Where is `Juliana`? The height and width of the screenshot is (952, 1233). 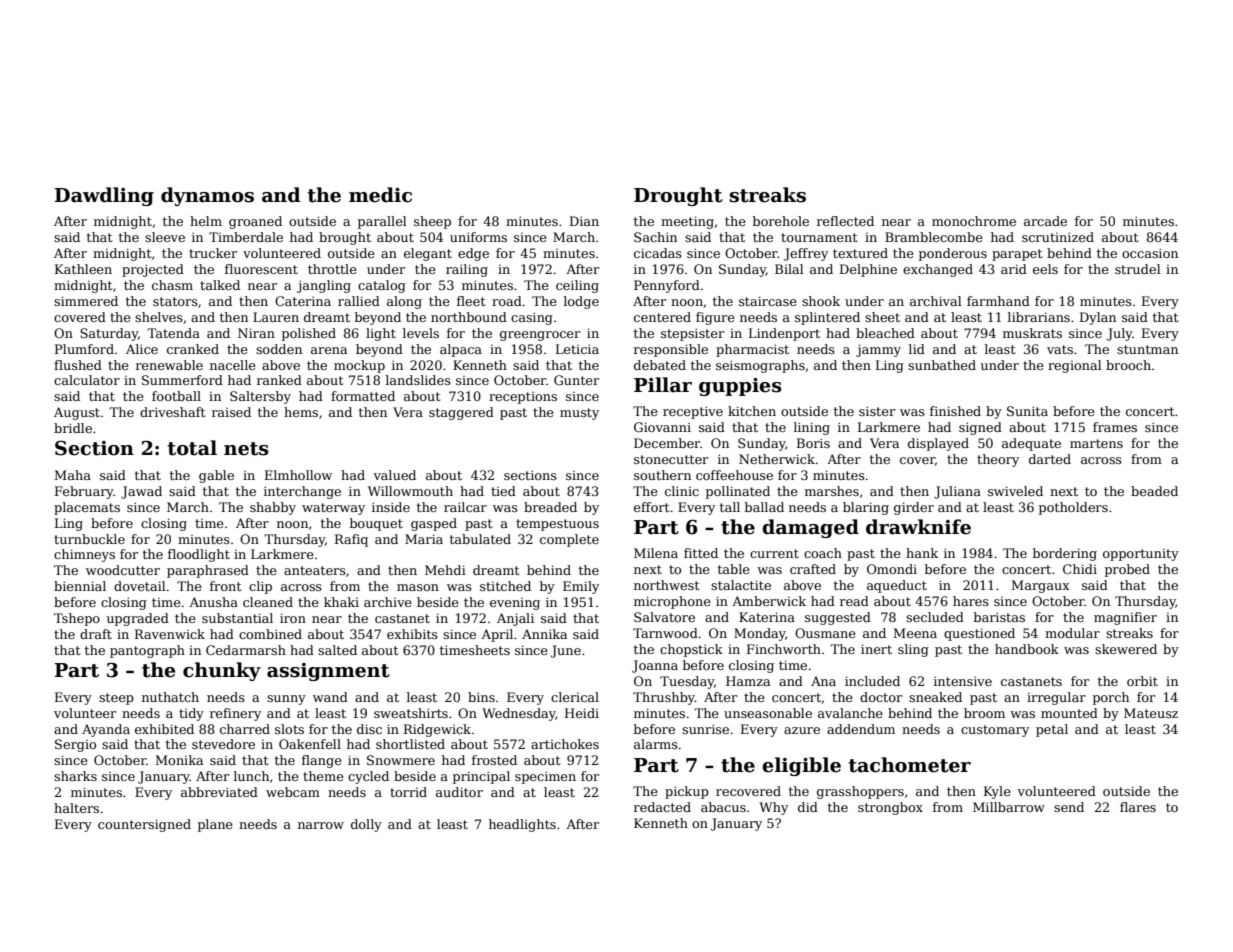 Juliana is located at coordinates (957, 492).
